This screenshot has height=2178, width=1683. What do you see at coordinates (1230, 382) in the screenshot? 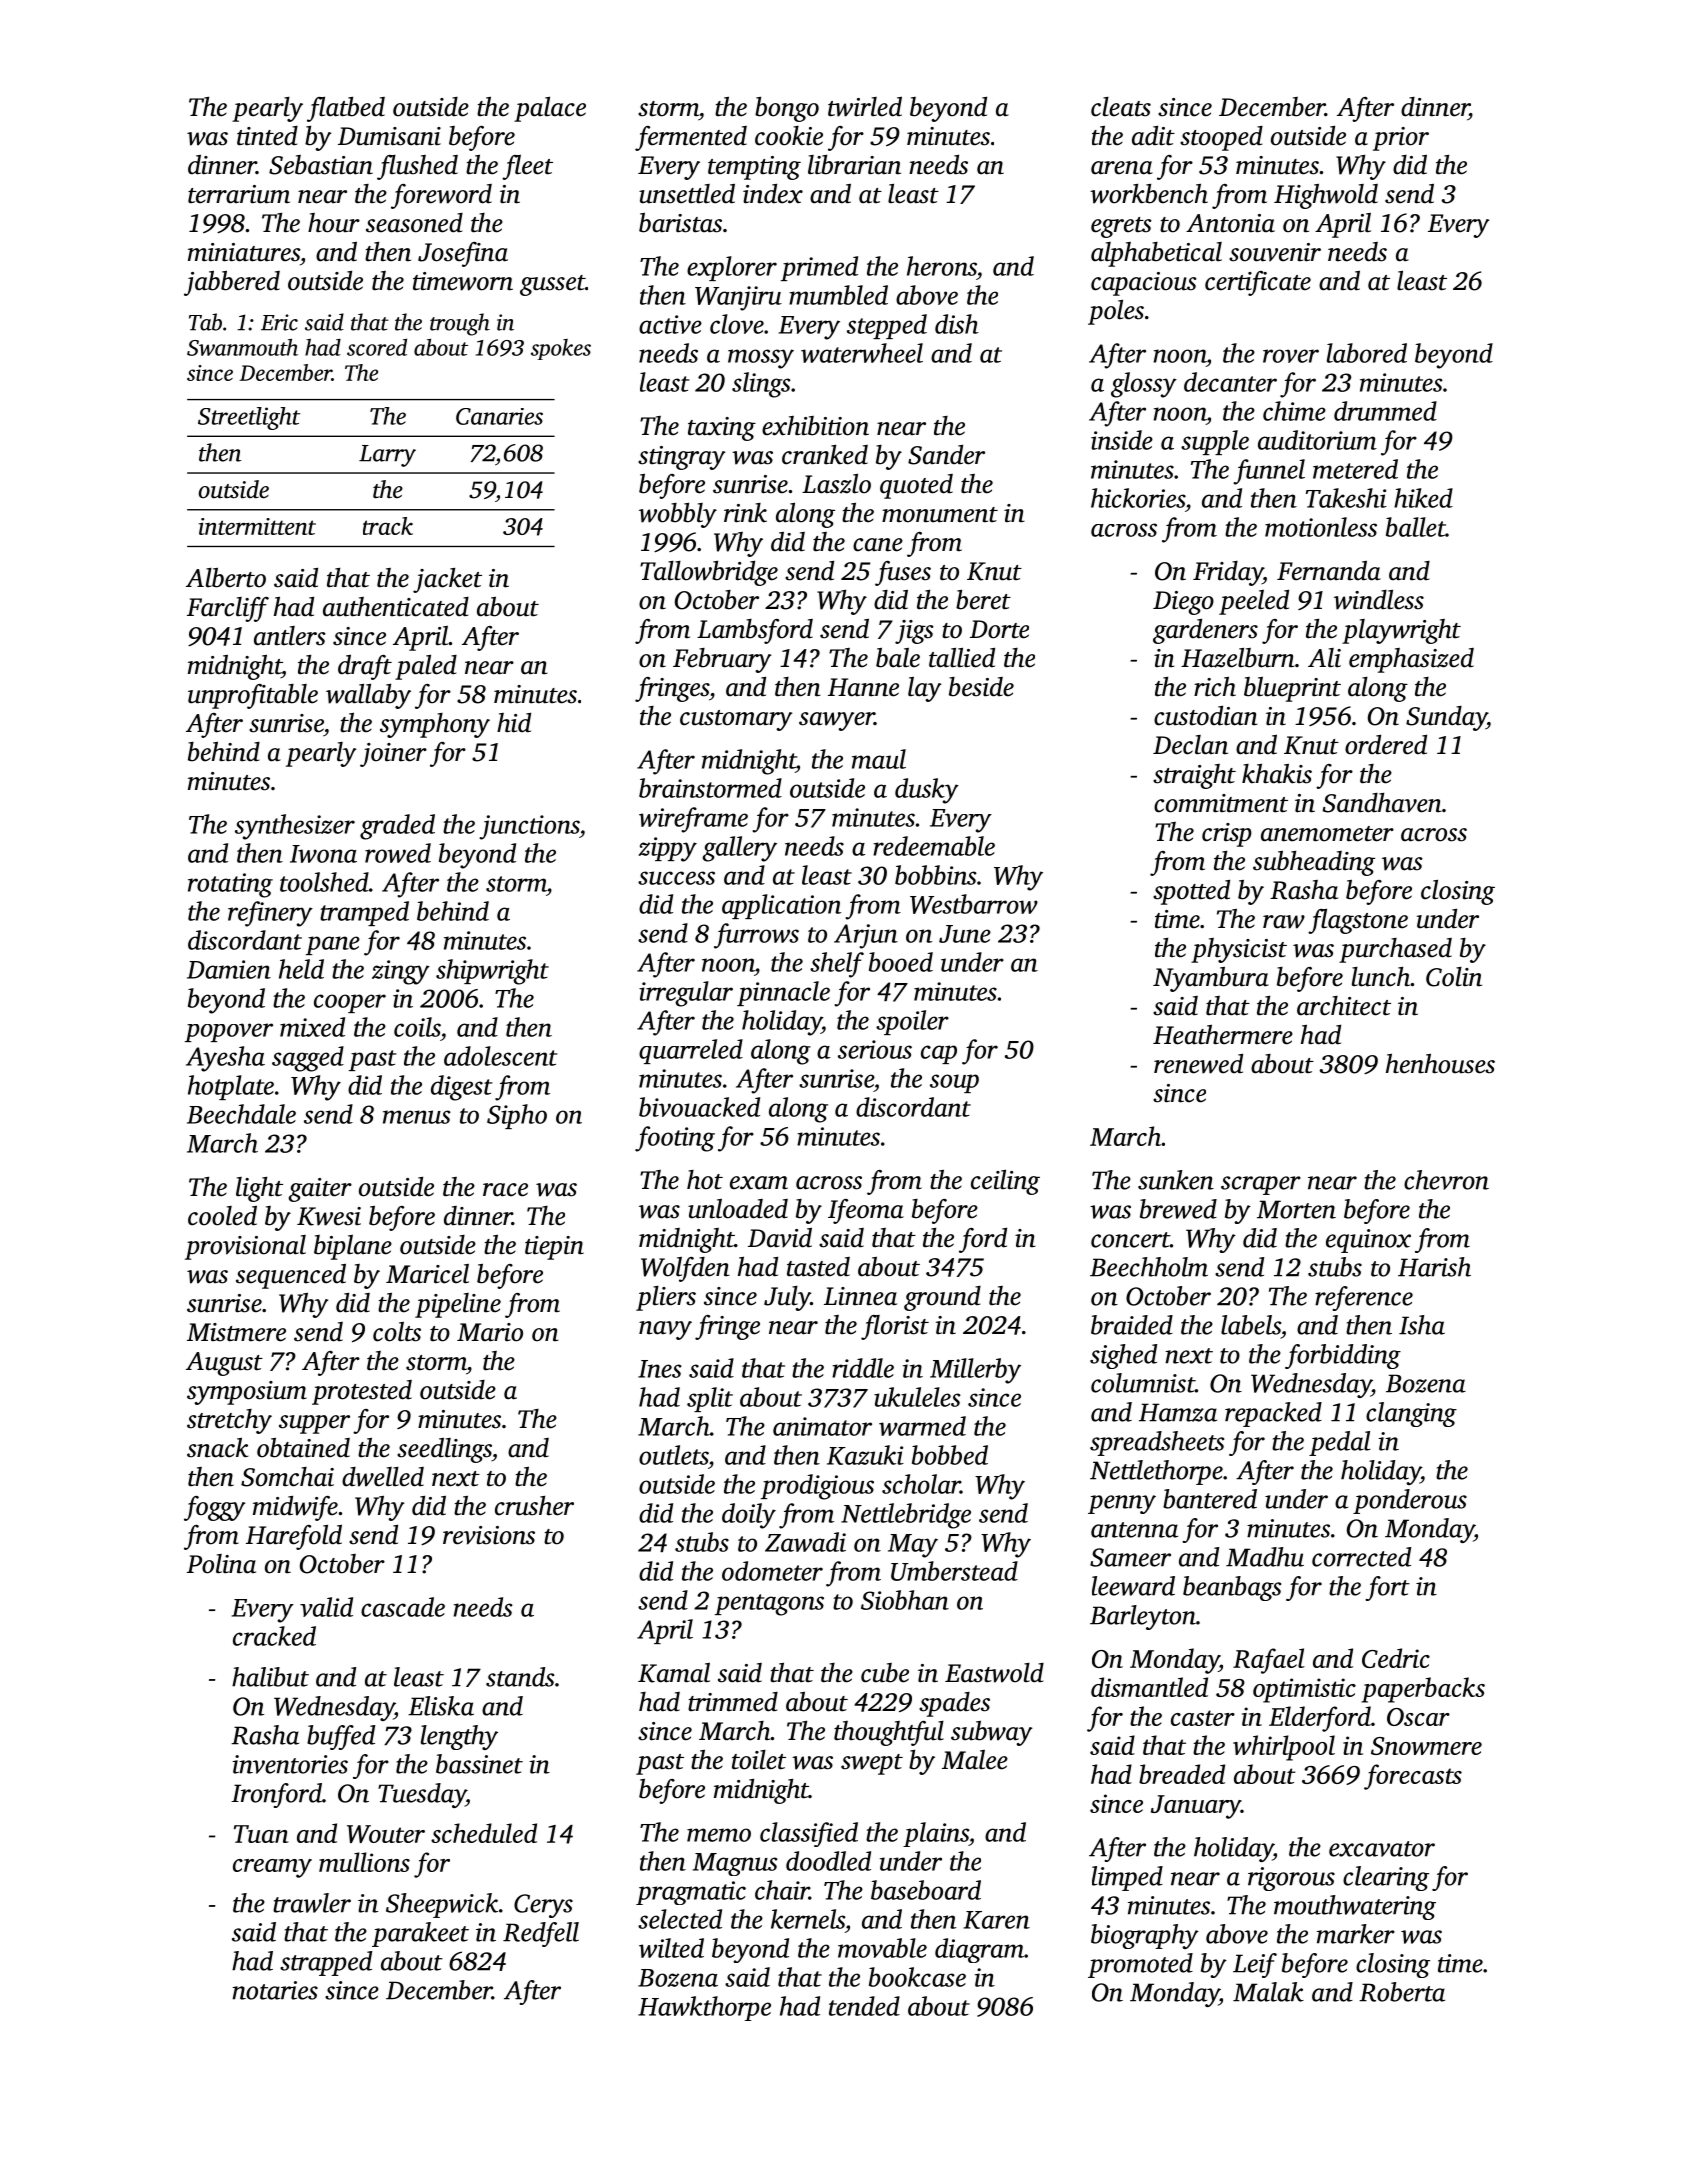
I see `decanter` at bounding box center [1230, 382].
